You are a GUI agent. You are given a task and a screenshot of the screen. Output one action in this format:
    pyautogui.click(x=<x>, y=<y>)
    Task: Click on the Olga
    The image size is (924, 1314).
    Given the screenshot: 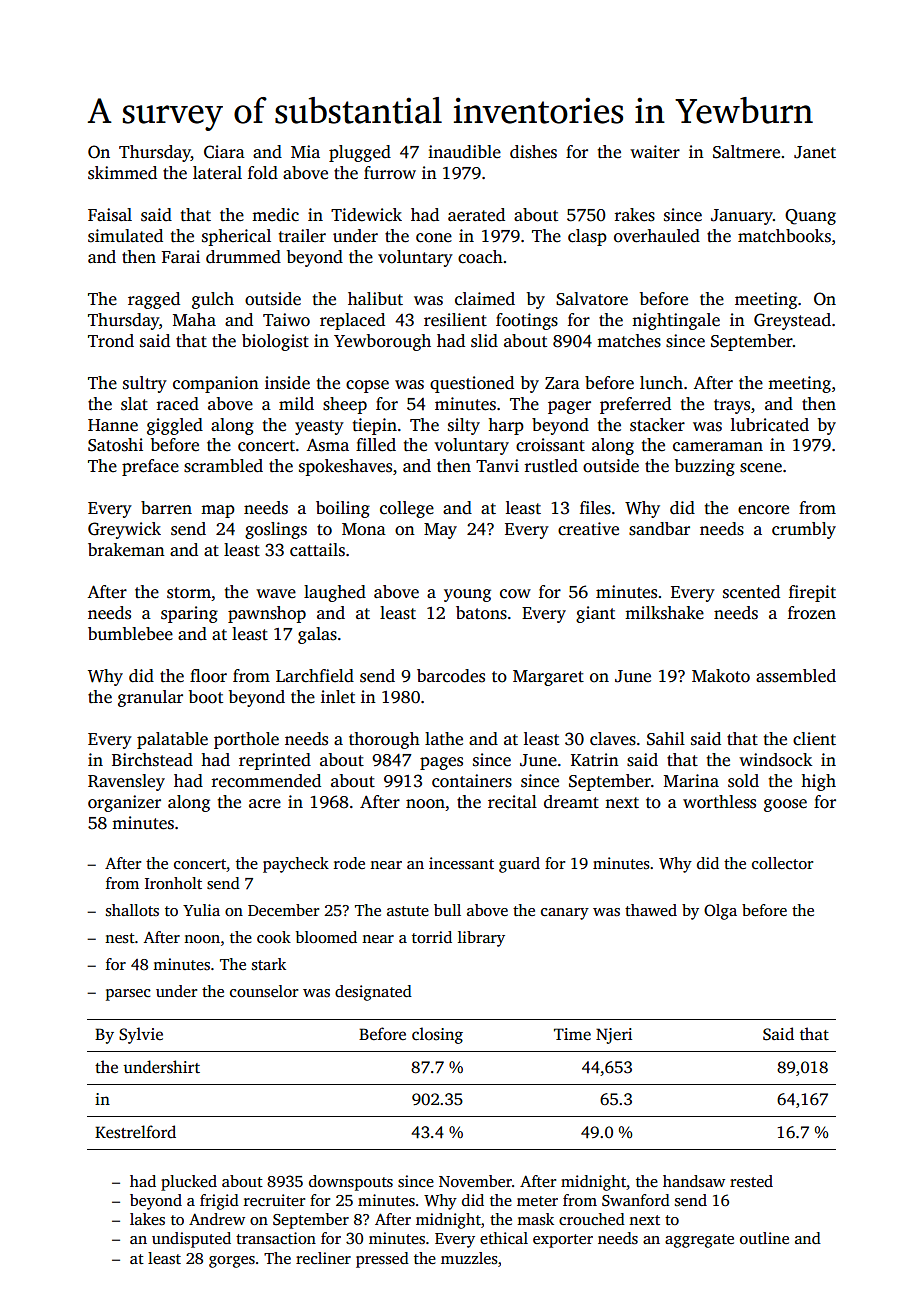 What is the action you would take?
    pyautogui.click(x=720, y=912)
